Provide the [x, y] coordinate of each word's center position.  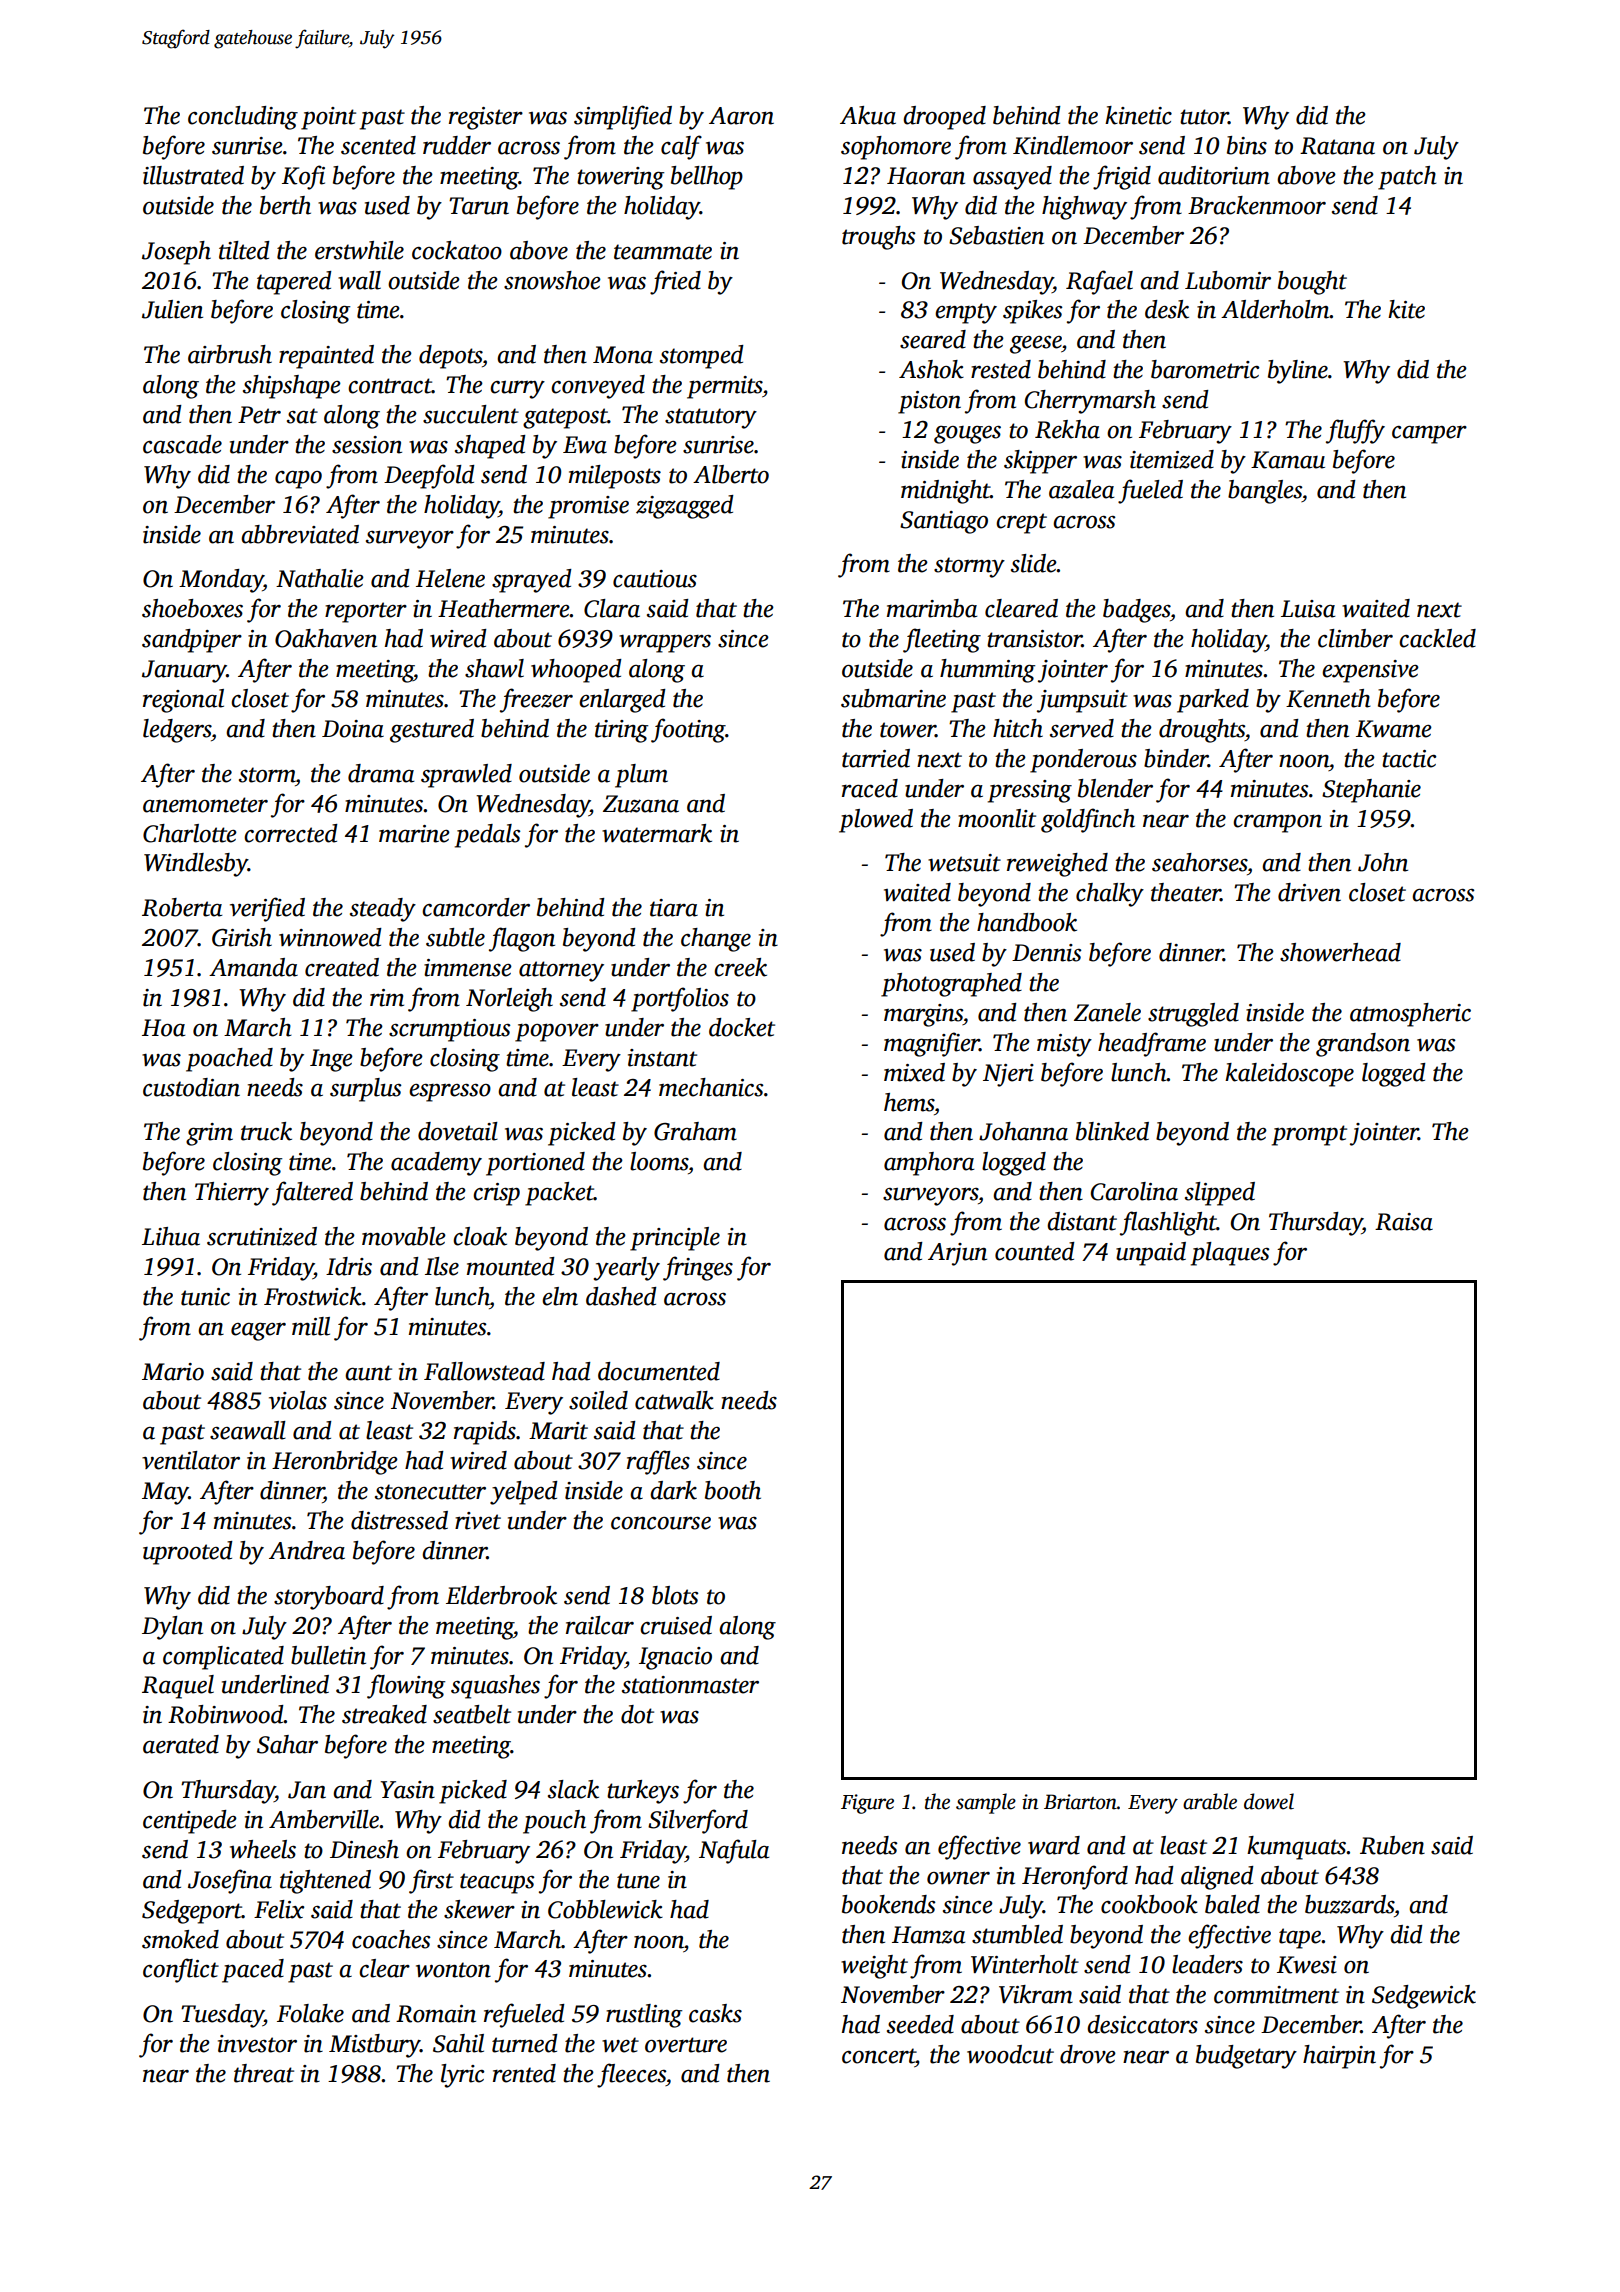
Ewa [585, 445]
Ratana [1337, 146]
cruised [676, 1625]
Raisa [1404, 1222]
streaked [384, 1714]
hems [909, 1102]
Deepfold [429, 476]
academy [436, 1164]
